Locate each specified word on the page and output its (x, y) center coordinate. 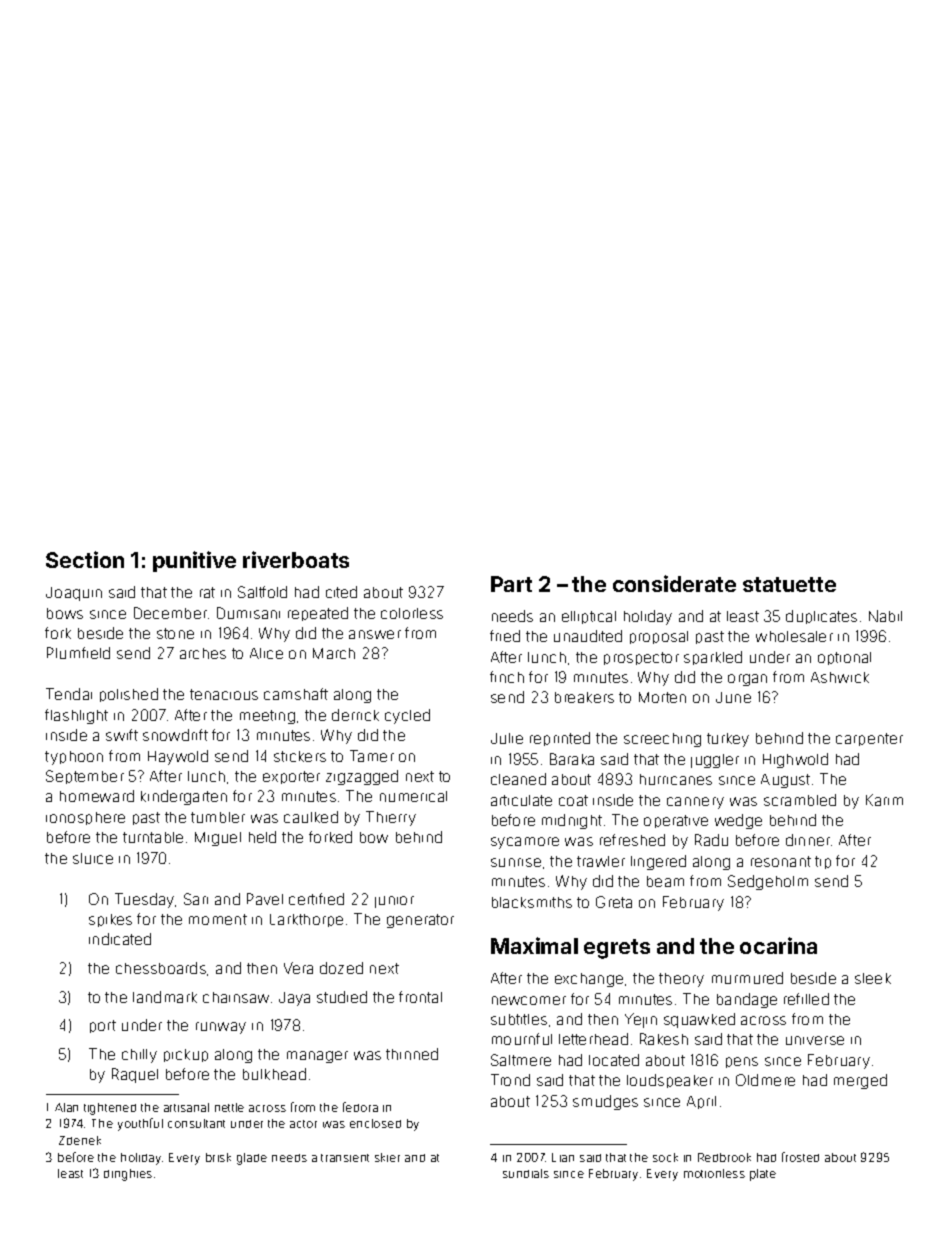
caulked (311, 817)
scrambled (800, 800)
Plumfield (78, 653)
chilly (139, 1056)
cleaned (518, 779)
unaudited (588, 636)
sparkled (713, 658)
